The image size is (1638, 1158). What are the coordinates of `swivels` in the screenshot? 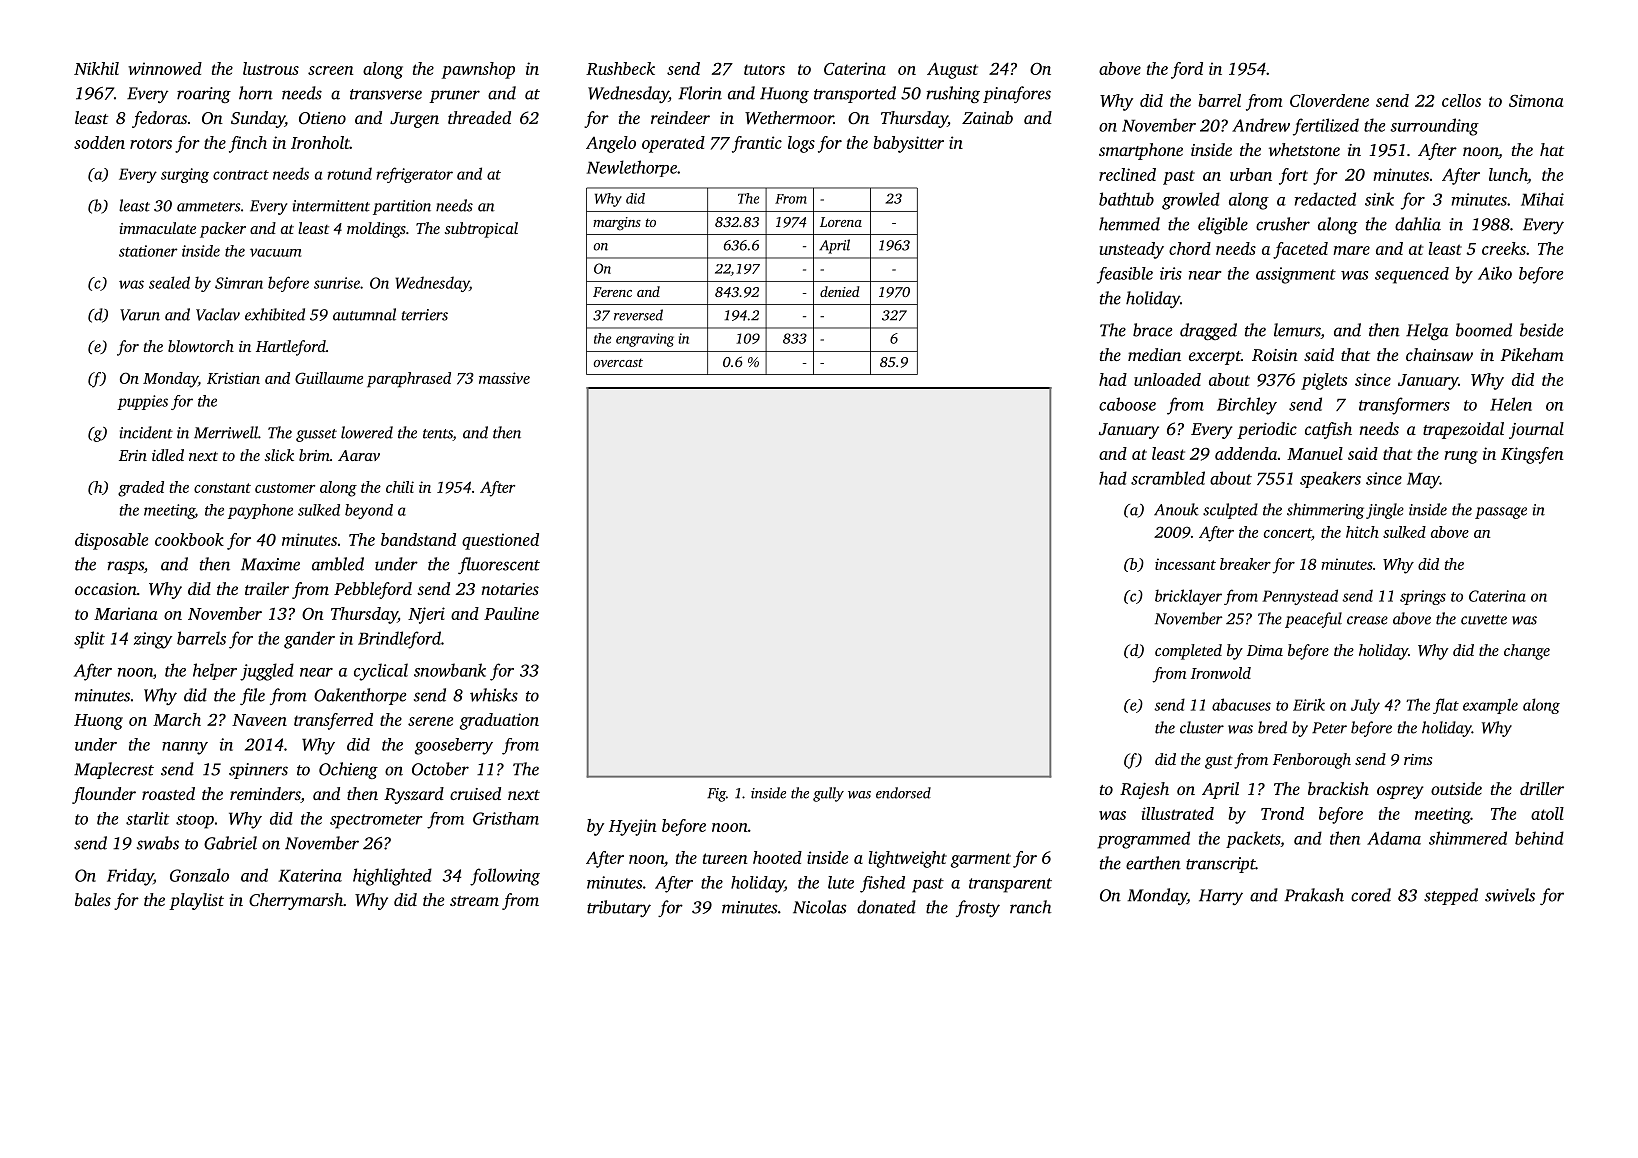 It's located at (1510, 895).
